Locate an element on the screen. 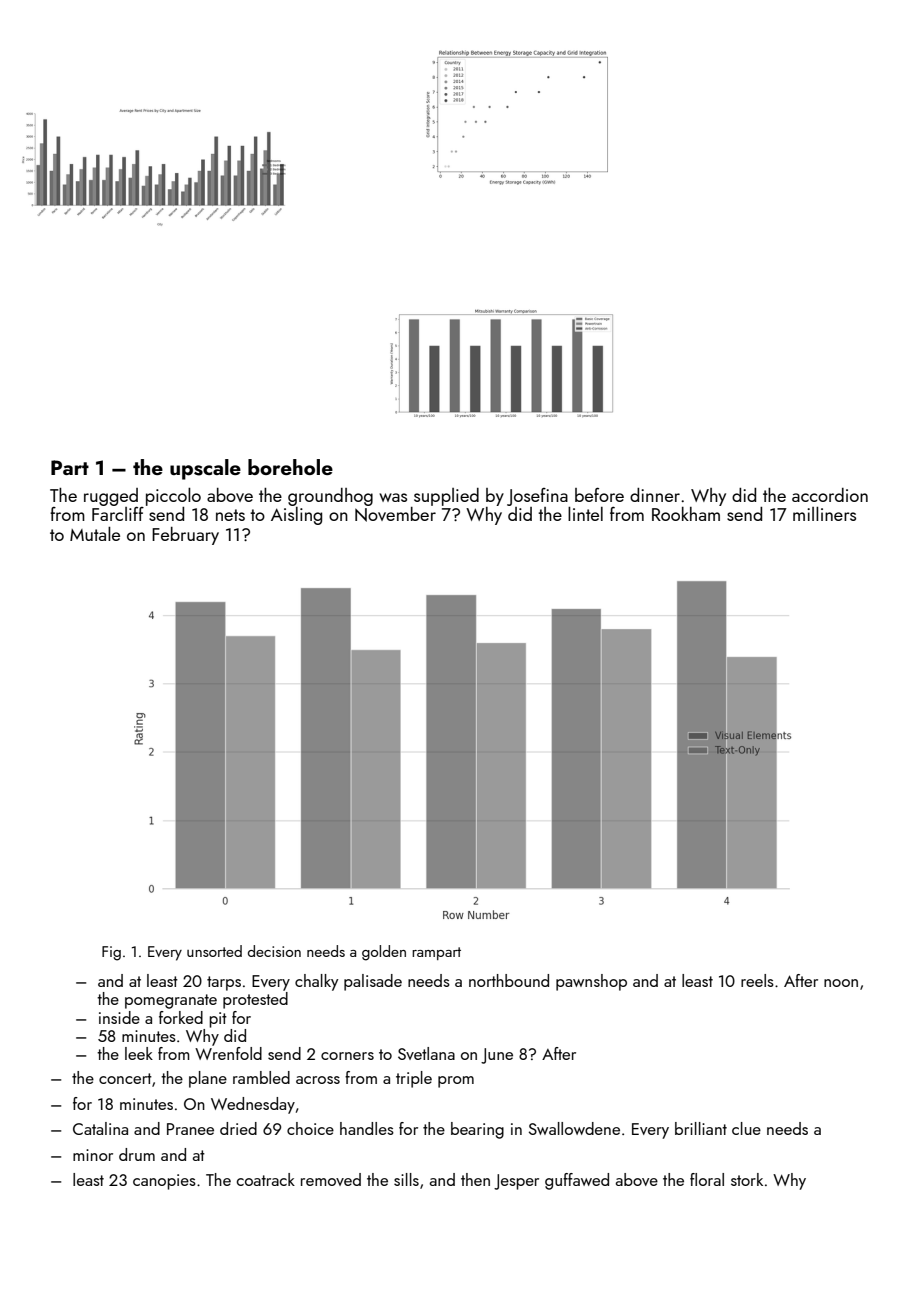 The width and height of the screenshot is (924, 1308). reels is located at coordinates (757, 980).
